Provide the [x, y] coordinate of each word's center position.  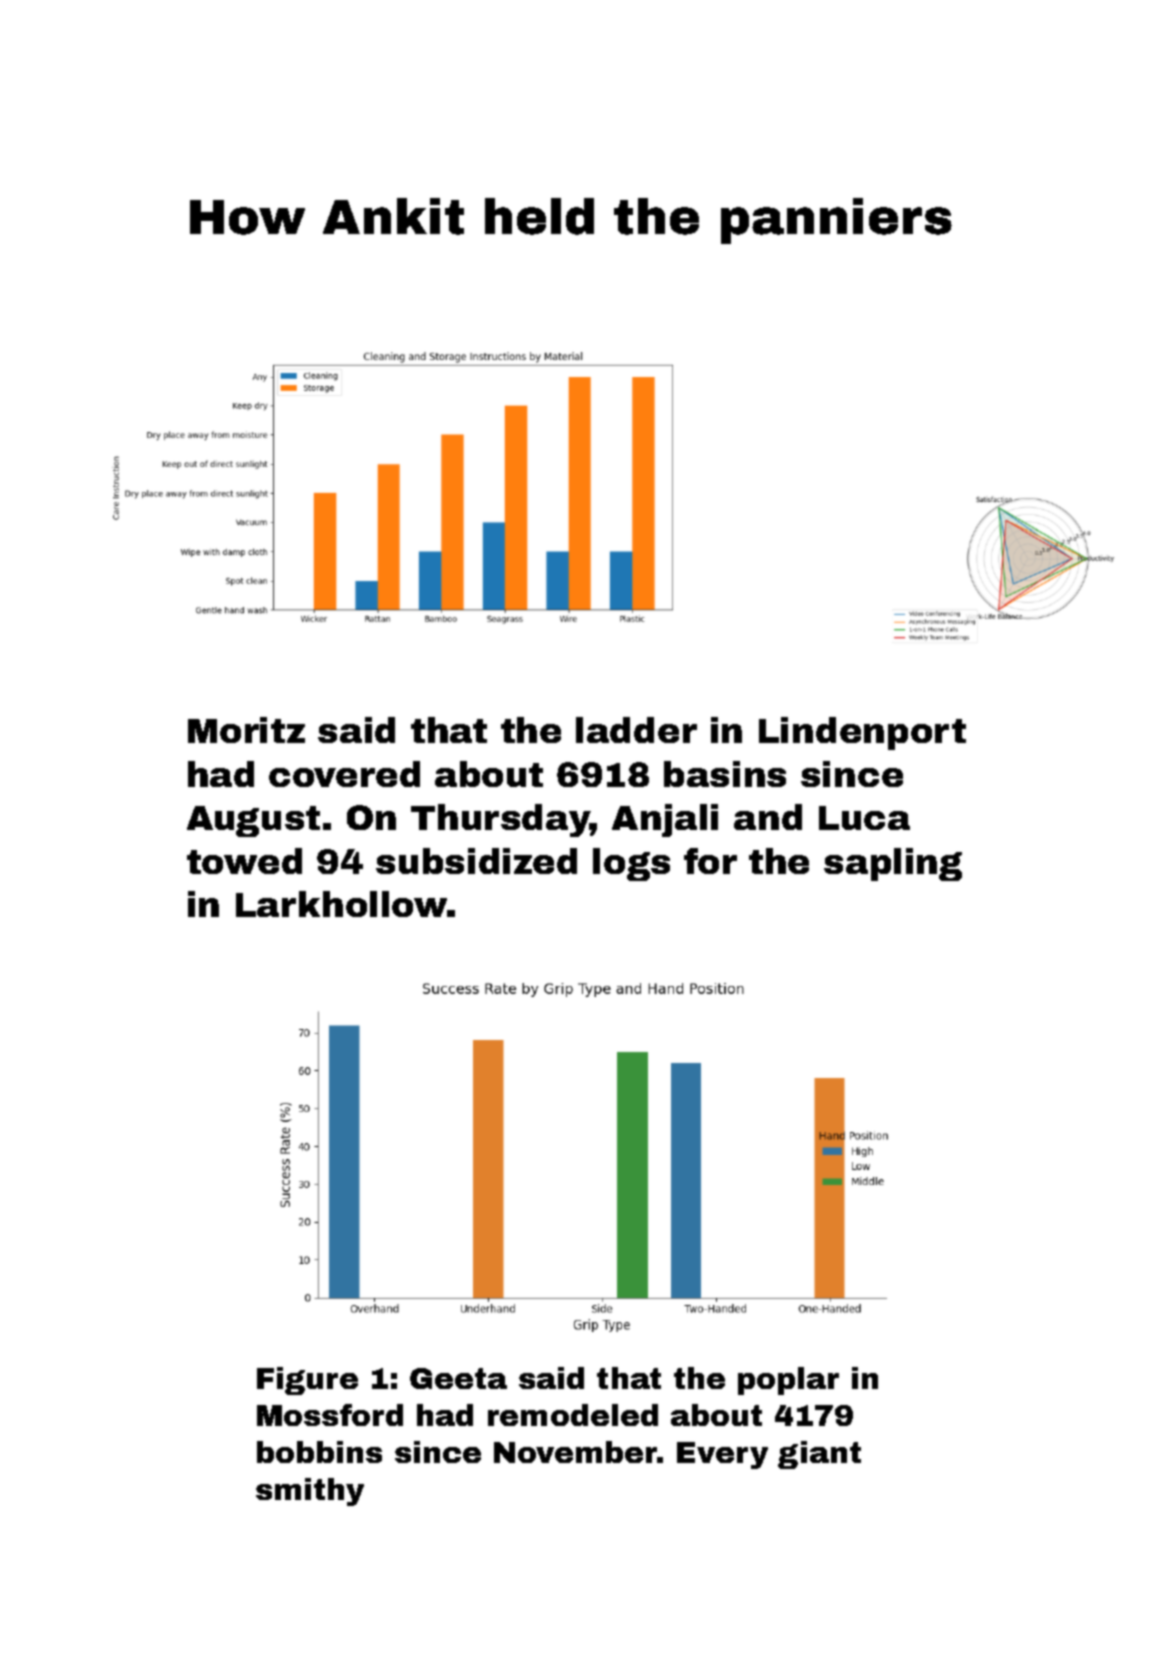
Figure [307, 1381]
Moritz [246, 730]
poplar [788, 1381]
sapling [893, 864]
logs [631, 864]
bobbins [319, 1452]
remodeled [573, 1415]
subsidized [476, 861]
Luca [864, 818]
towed [244, 861]
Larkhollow [342, 904]
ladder [636, 730]
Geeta [458, 1378]
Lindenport [862, 733]
